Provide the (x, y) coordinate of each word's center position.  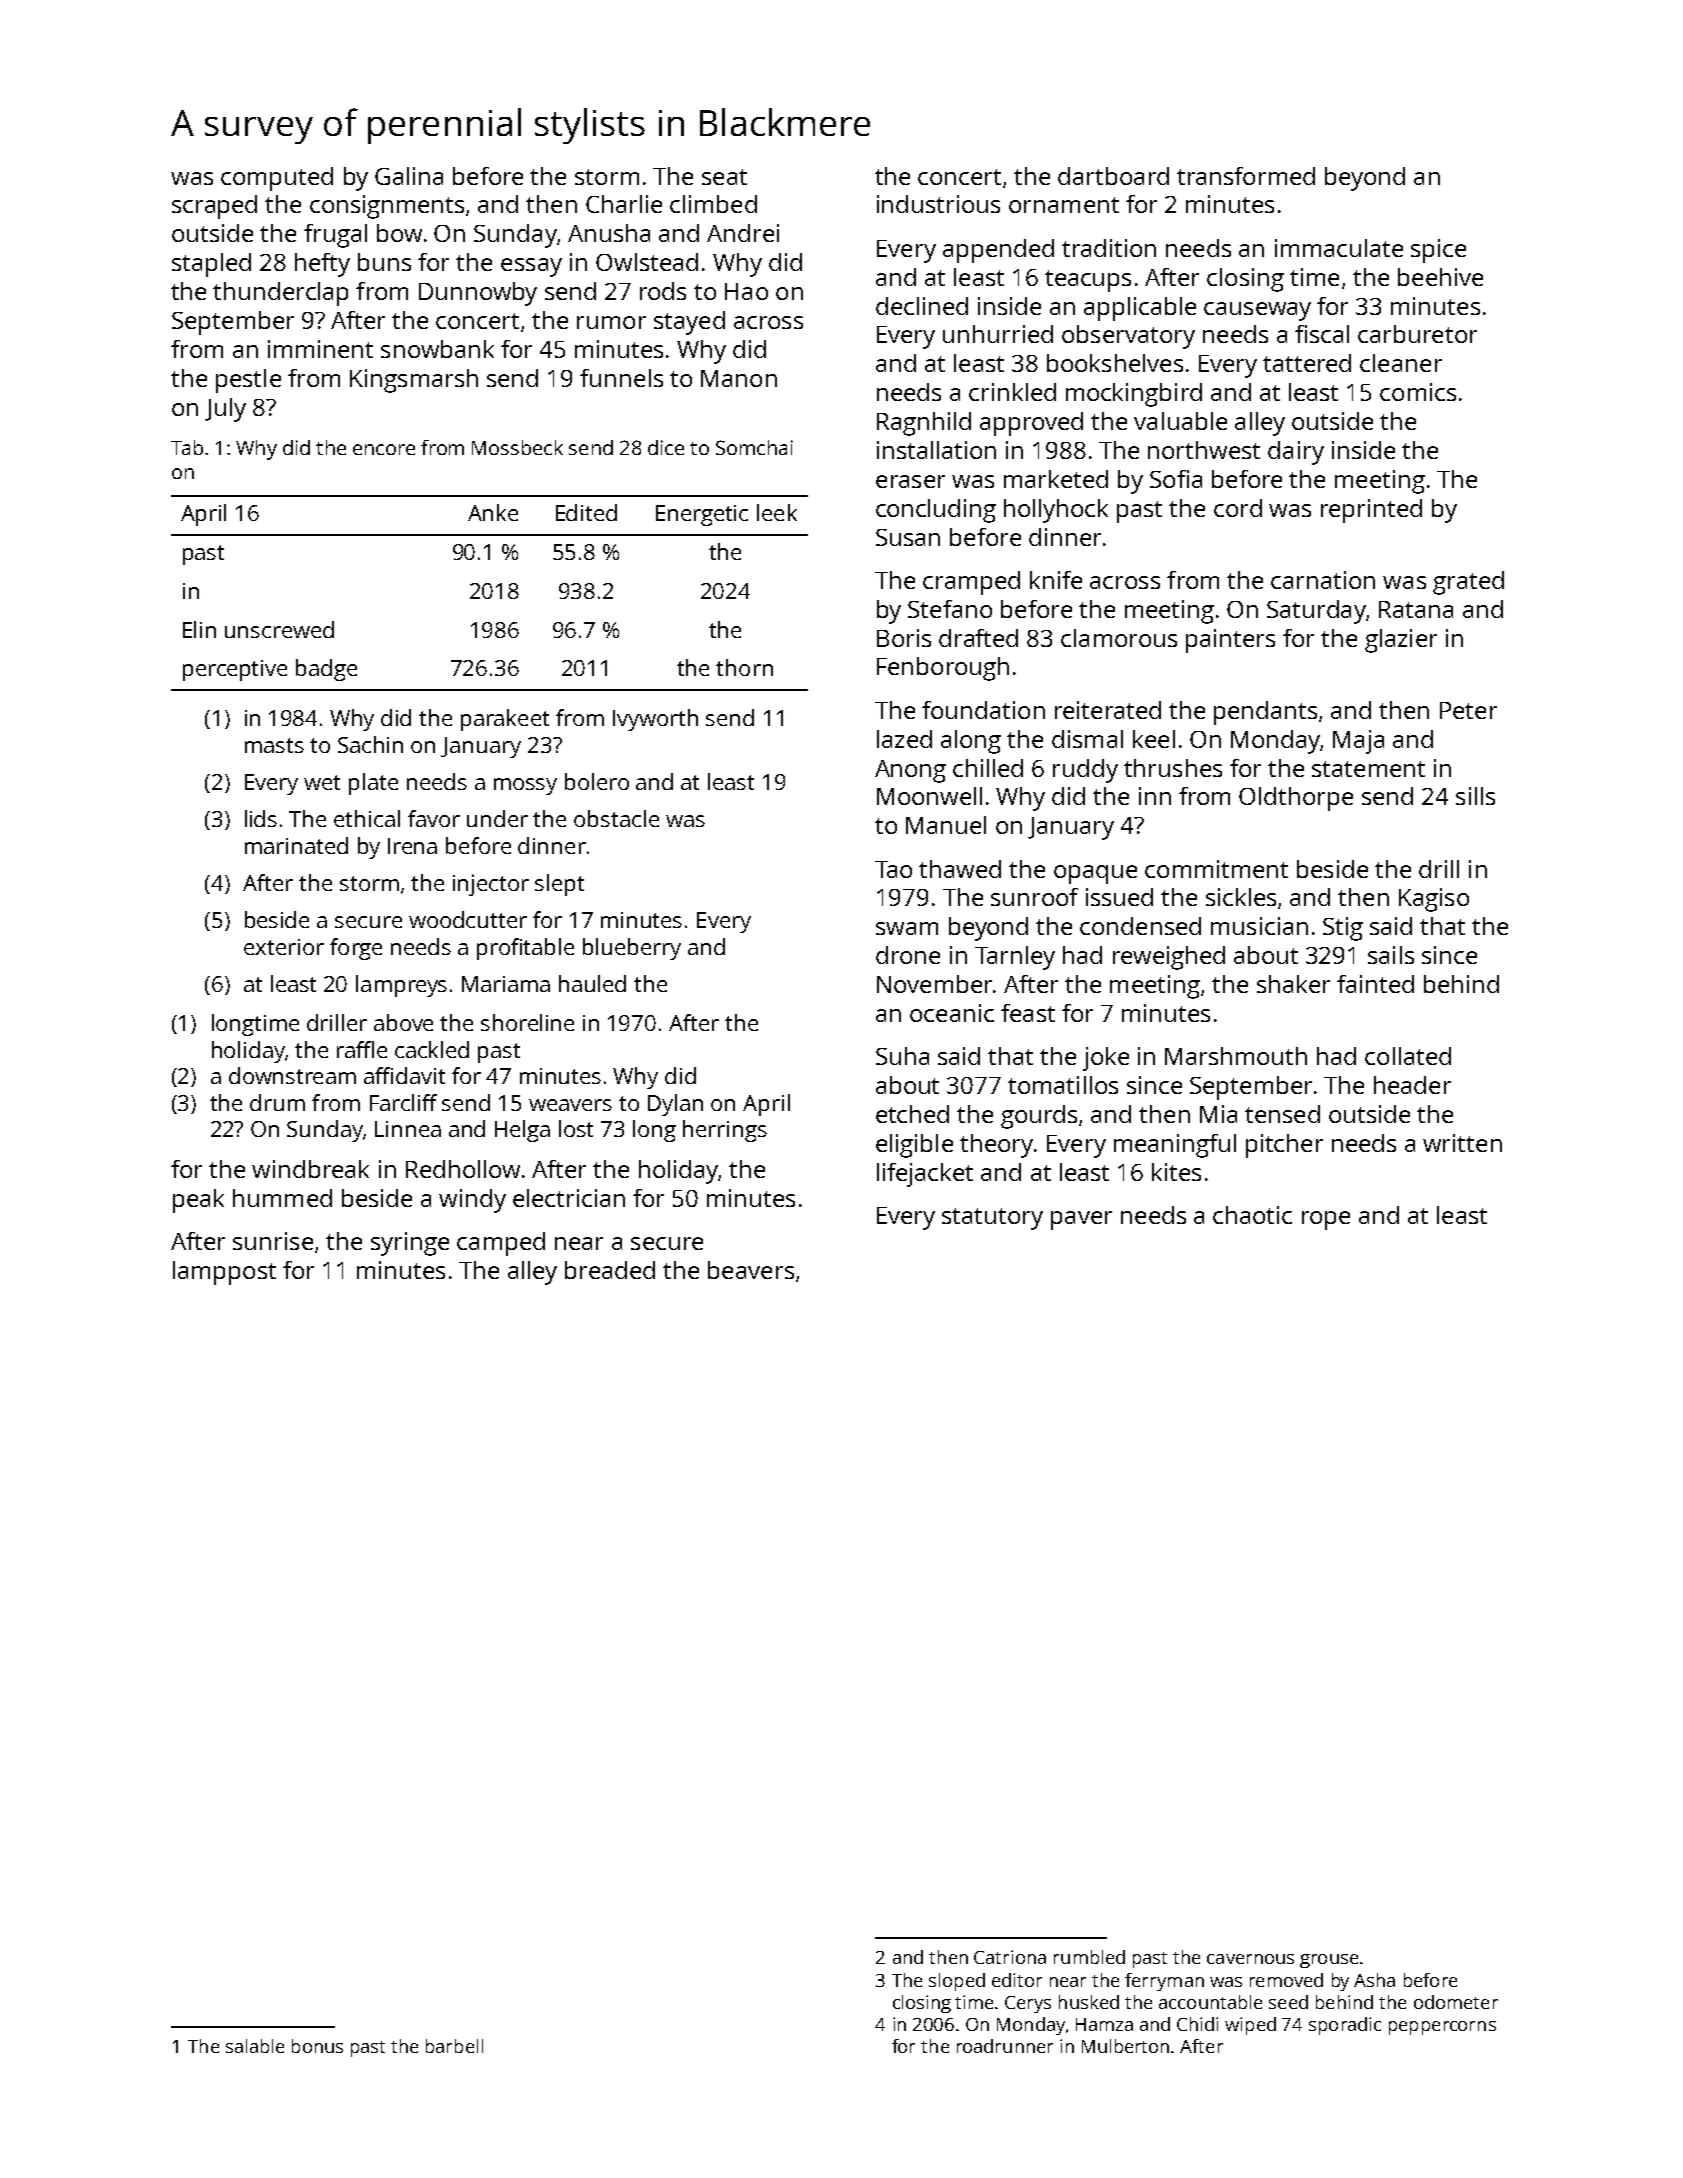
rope (1326, 1220)
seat (724, 177)
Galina (409, 176)
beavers (751, 1270)
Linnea (408, 1129)
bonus (317, 2046)
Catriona (1010, 1957)
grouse (1329, 1961)
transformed (1246, 176)
